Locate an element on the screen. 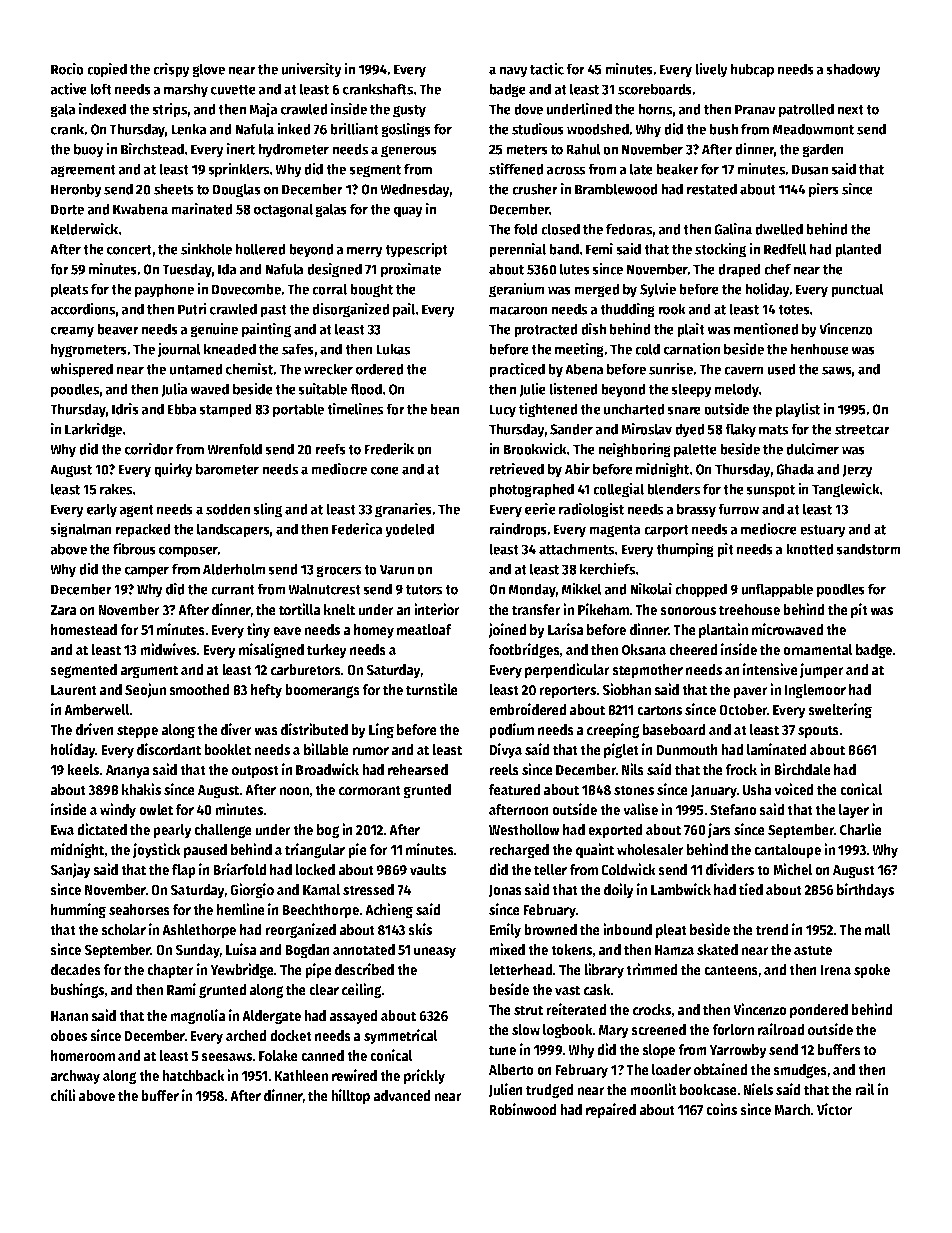 Image resolution: width=952 pixels, height=1233 pixels. restated is located at coordinates (712, 189).
